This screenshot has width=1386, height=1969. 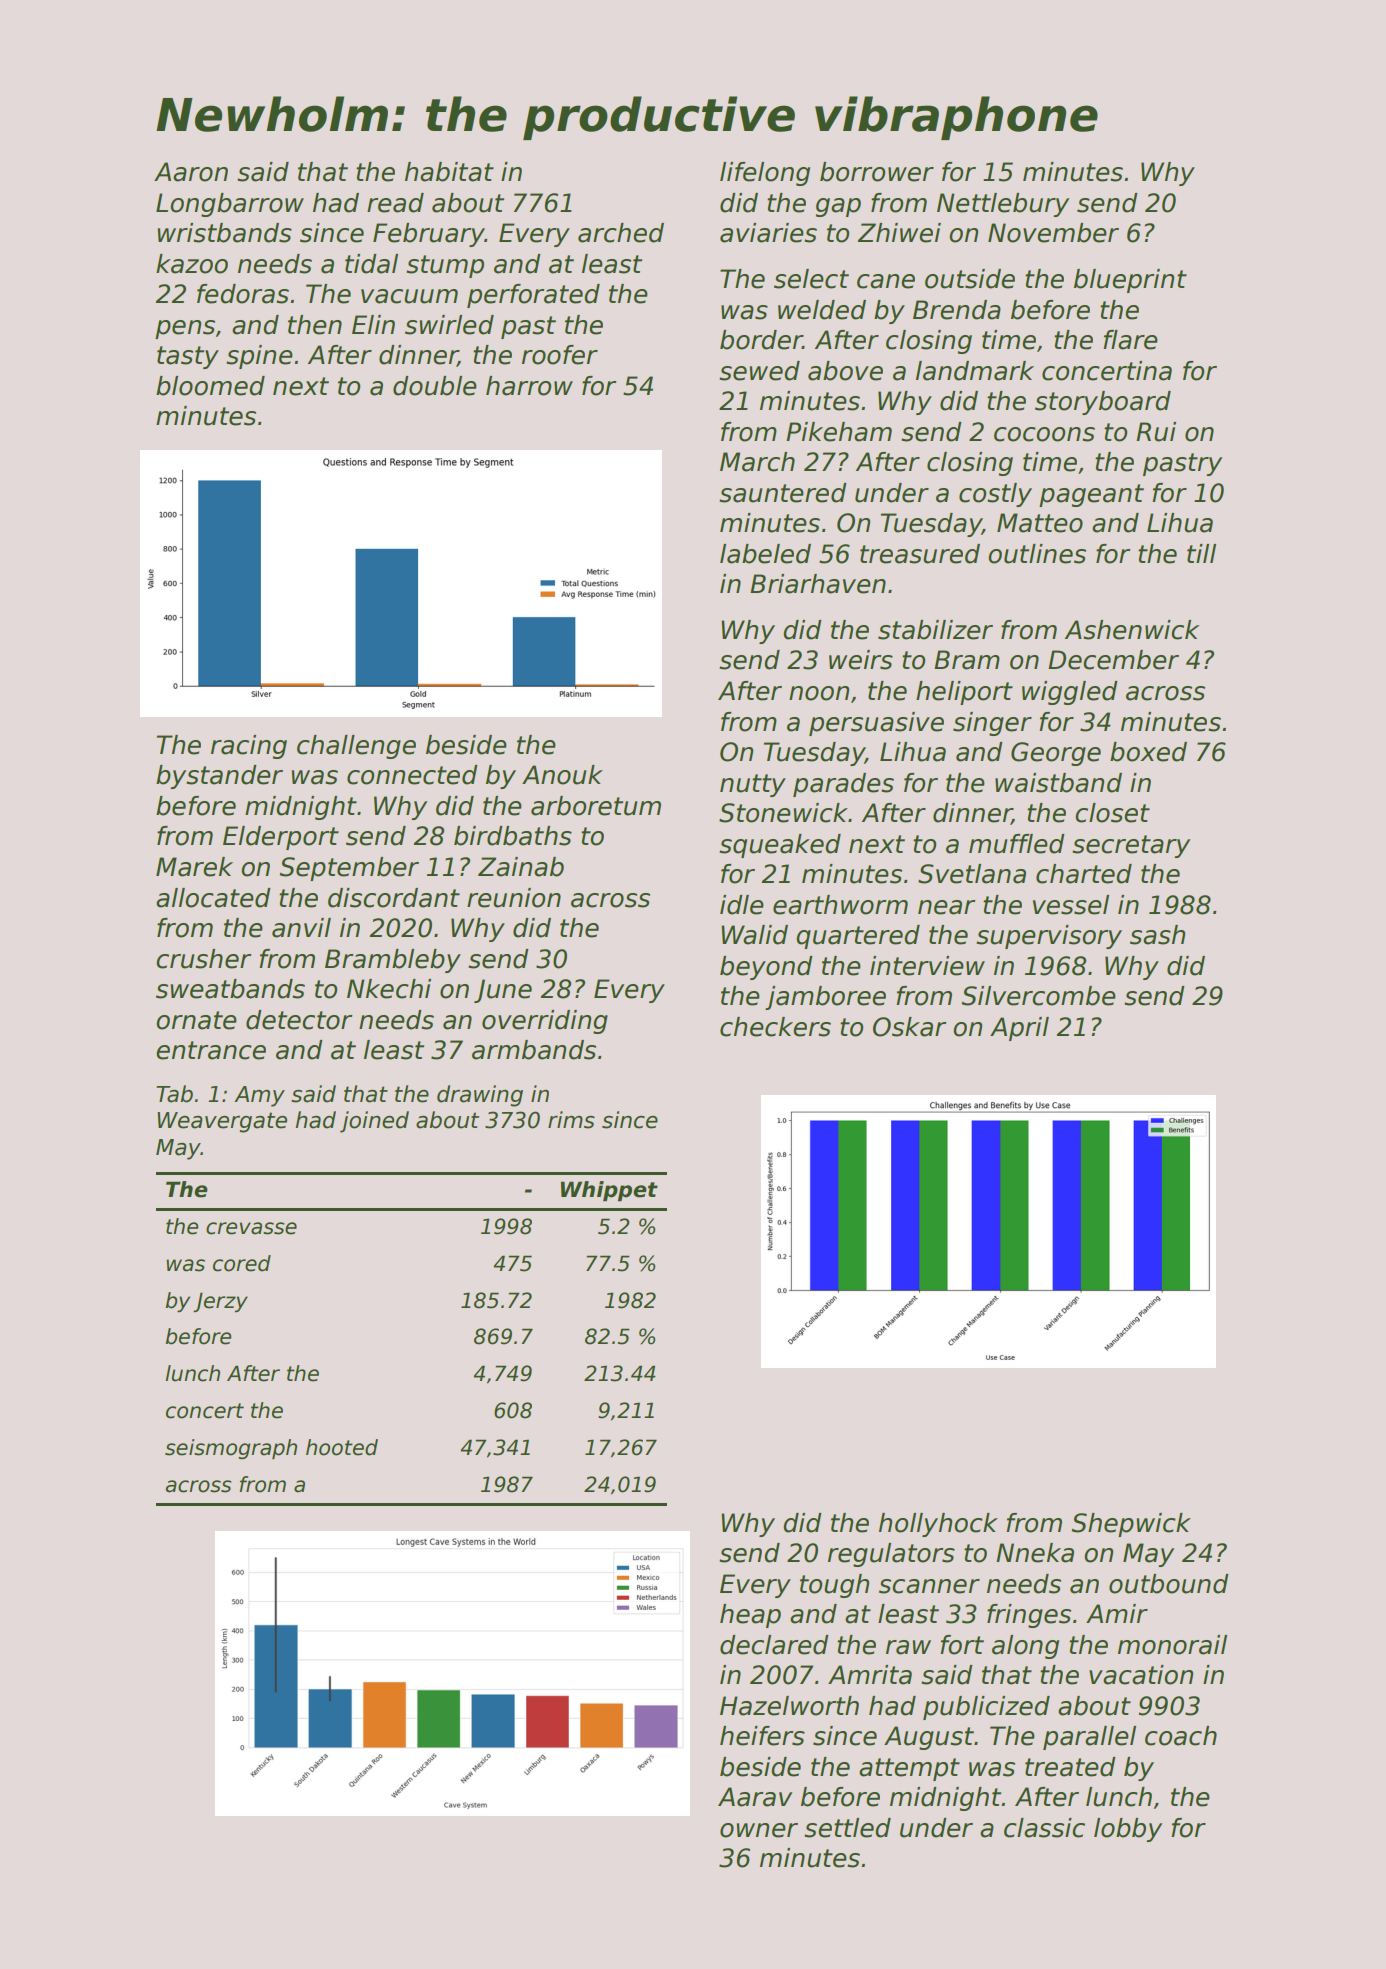 What do you see at coordinates (521, 867) in the screenshot?
I see `Zainab` at bounding box center [521, 867].
